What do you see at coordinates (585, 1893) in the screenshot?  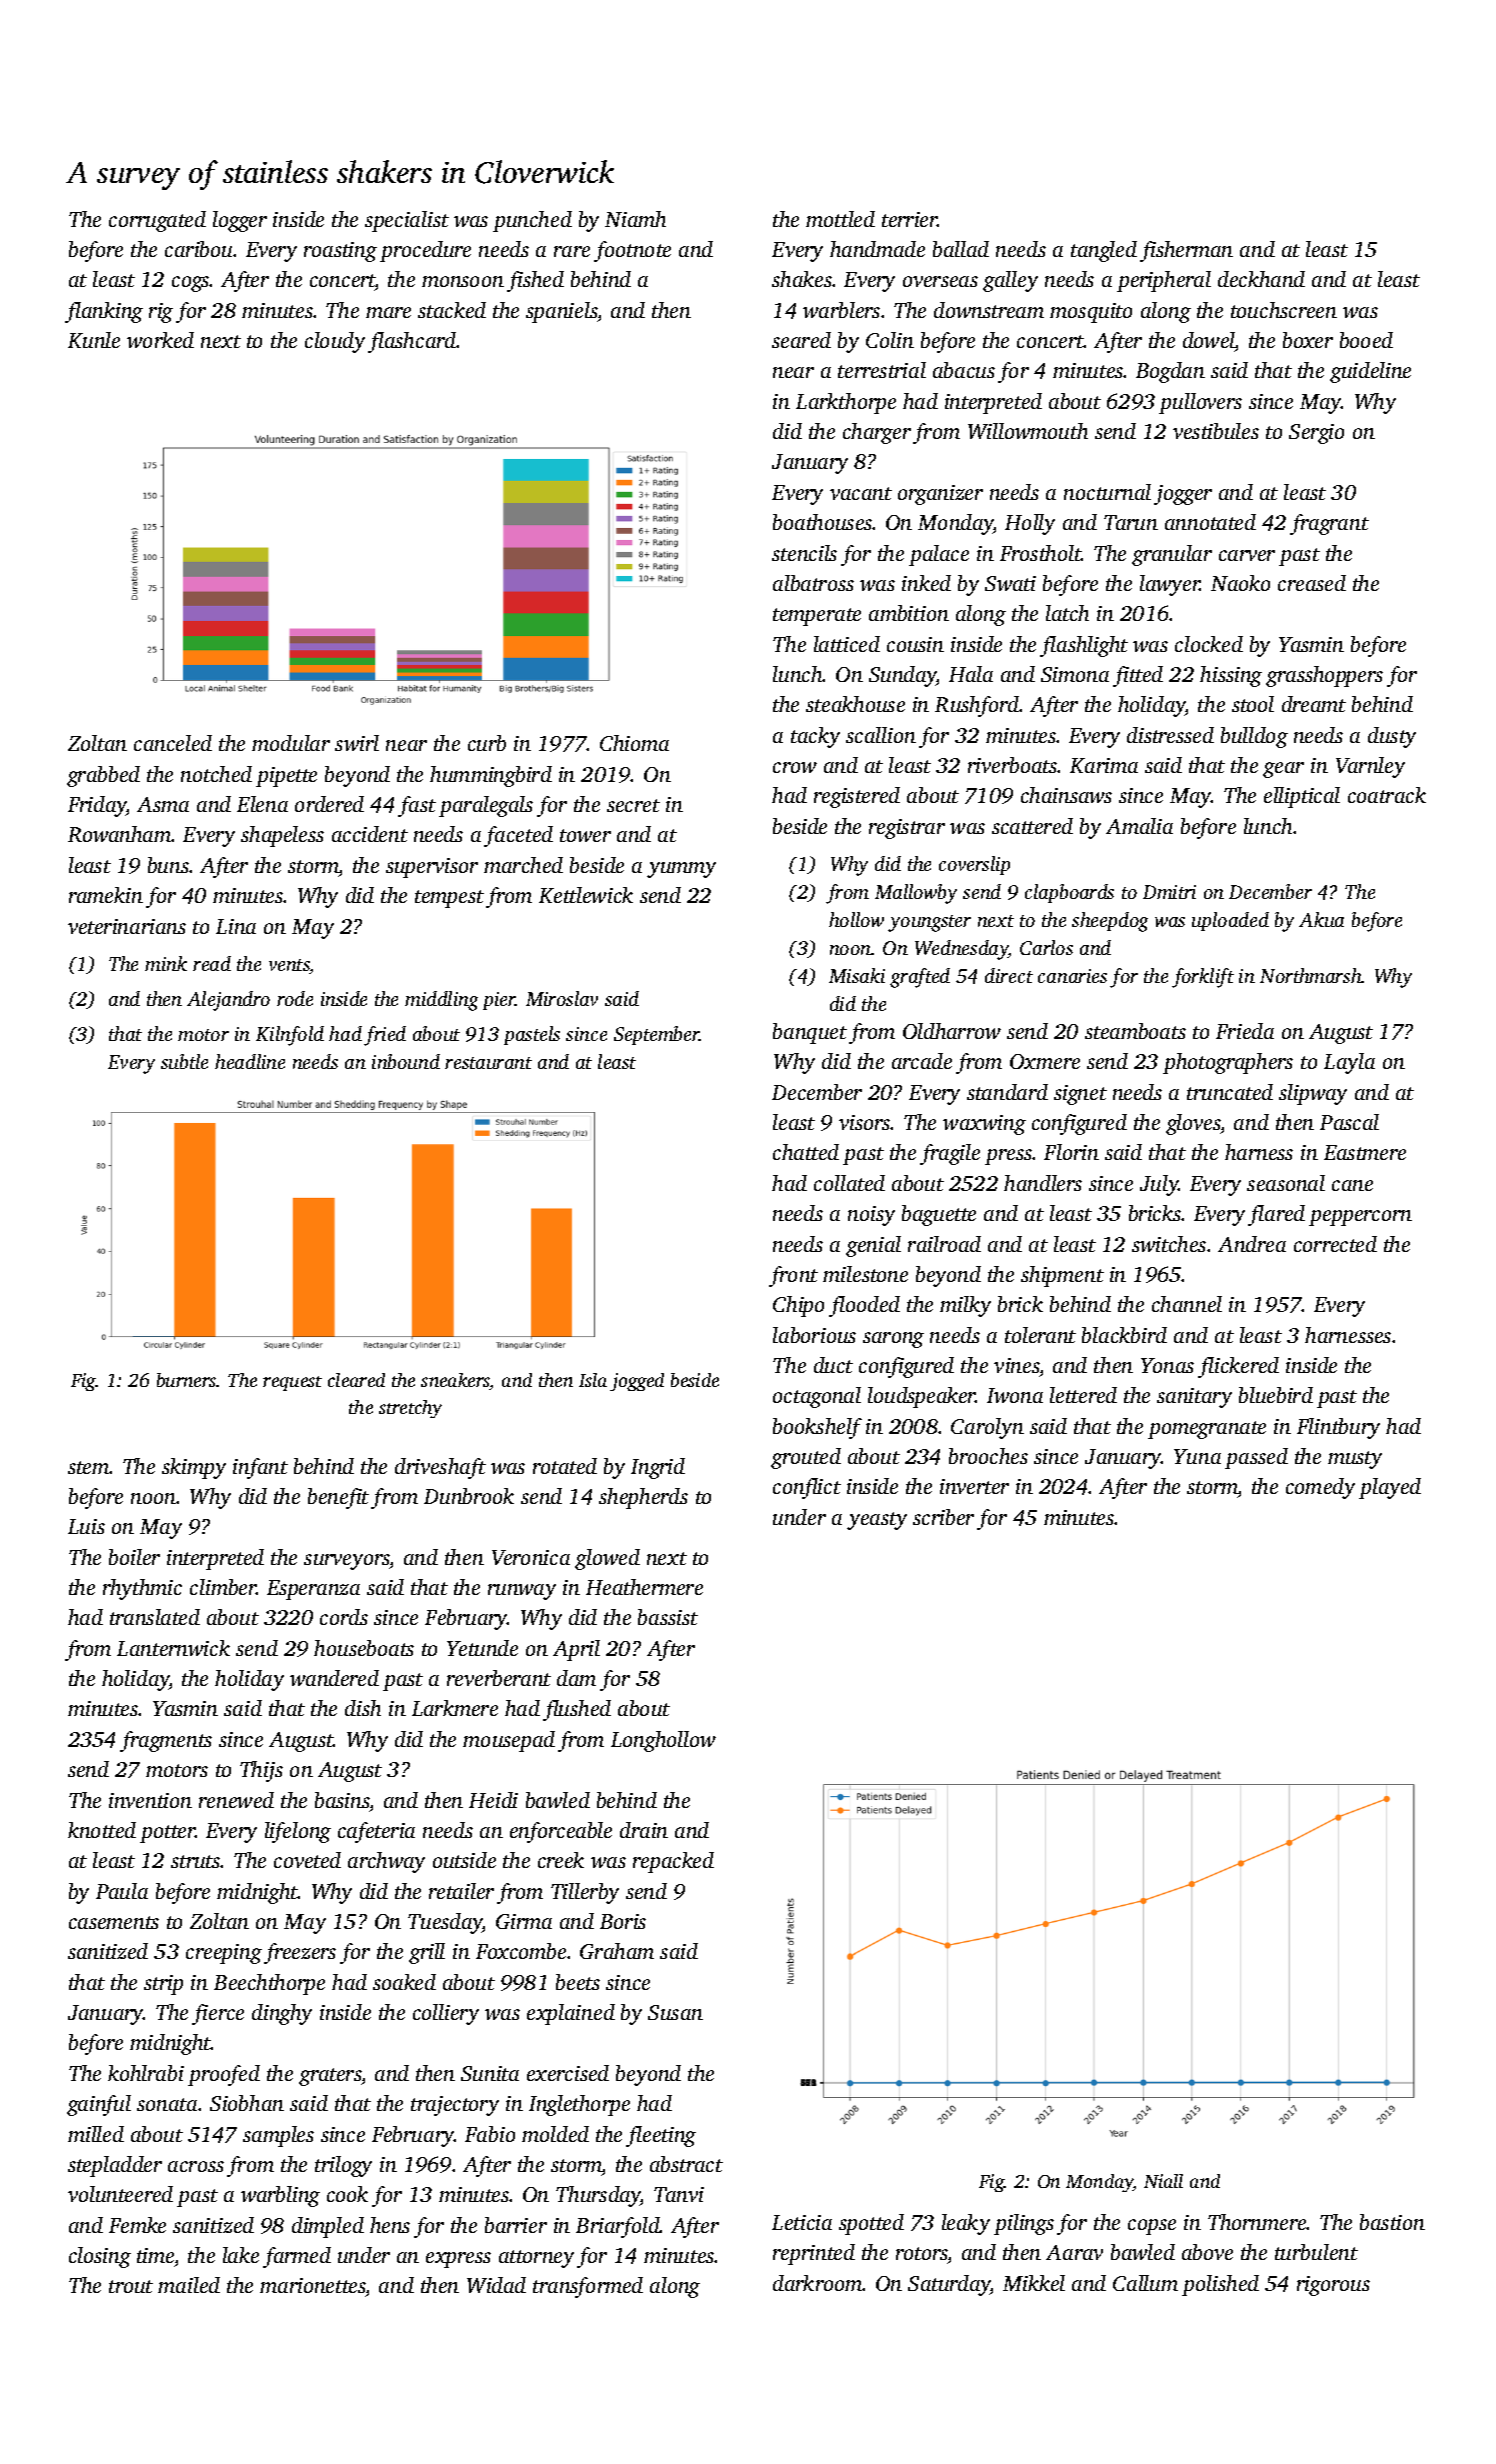 I see `Tillerby` at bounding box center [585, 1893].
